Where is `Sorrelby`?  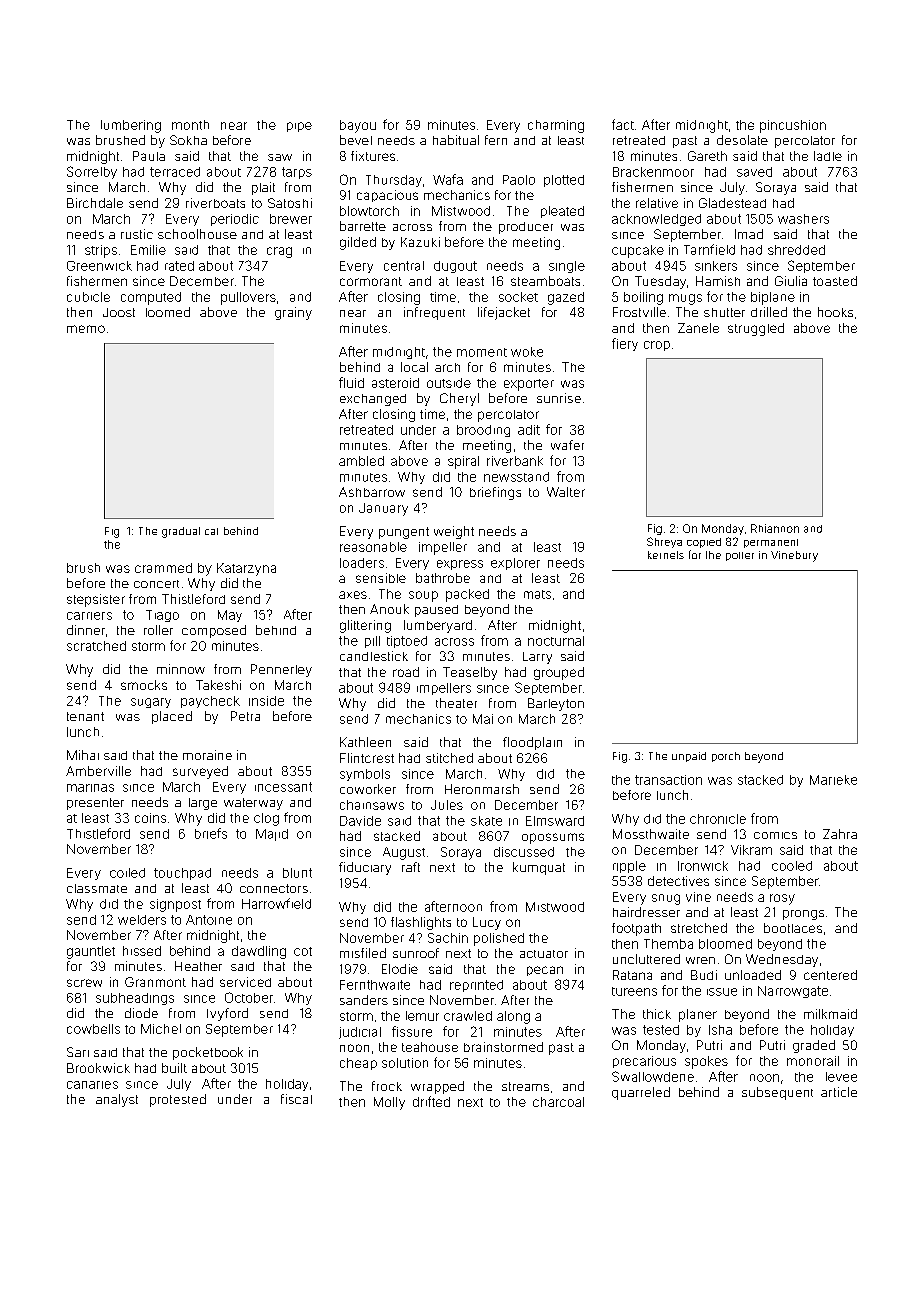
Sorrelby is located at coordinates (92, 172).
